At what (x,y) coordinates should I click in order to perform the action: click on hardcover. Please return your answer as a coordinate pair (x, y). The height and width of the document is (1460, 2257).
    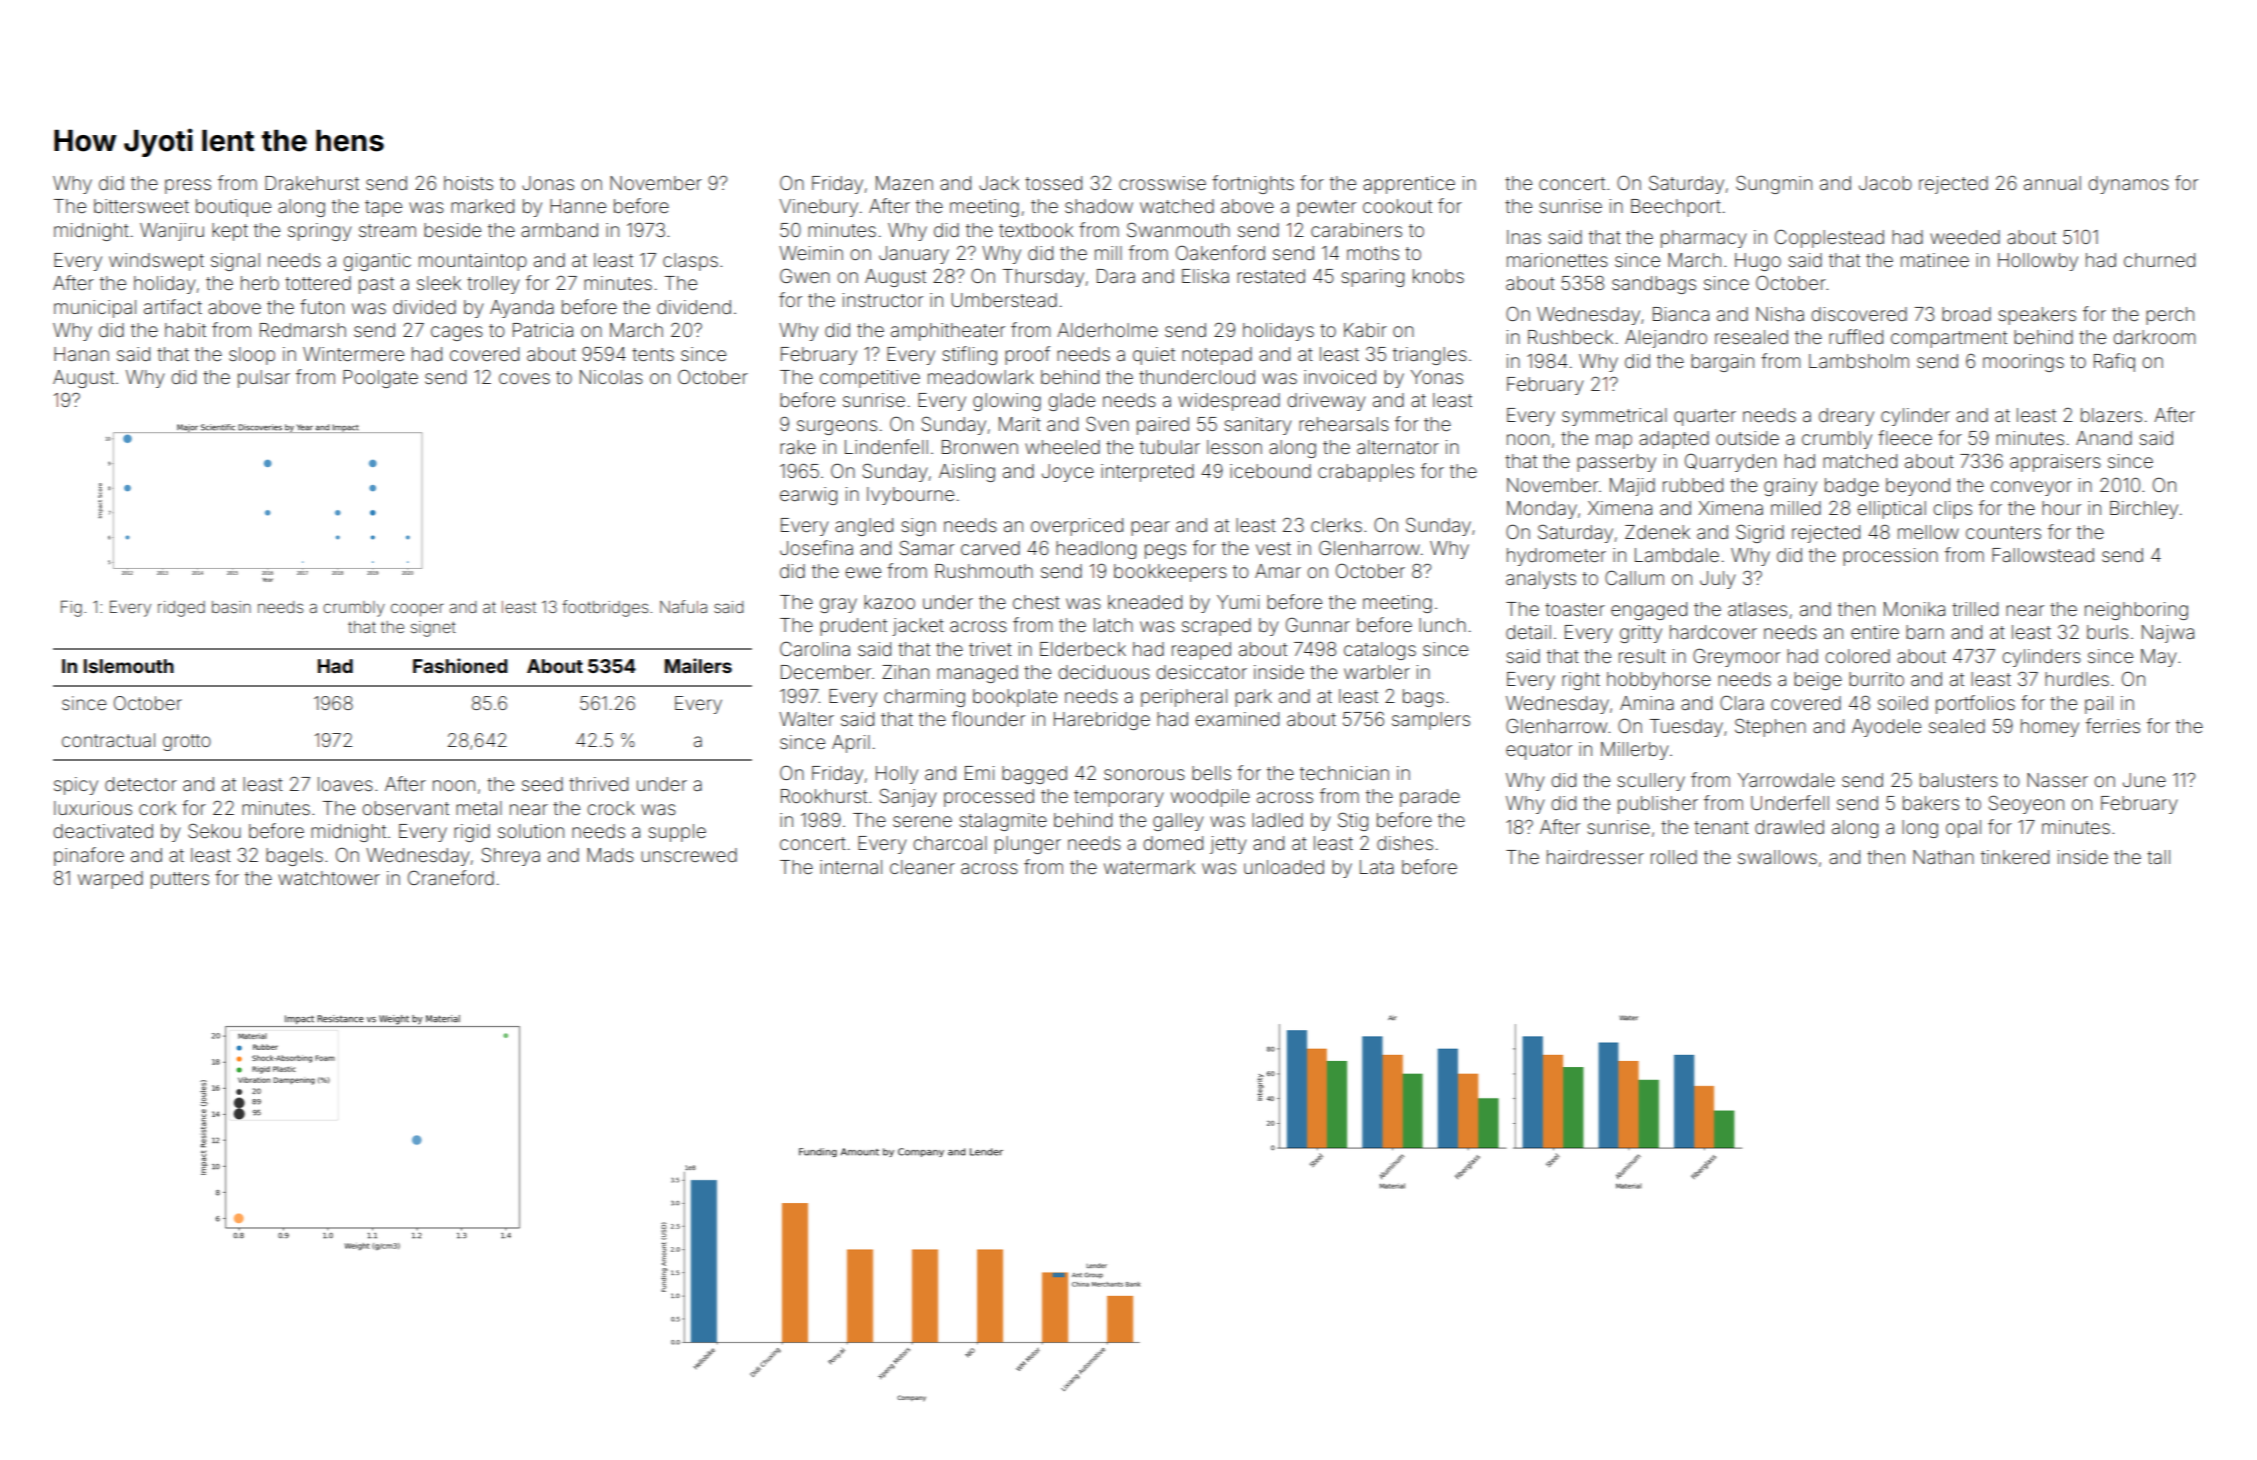
    Looking at the image, I should click on (1713, 632).
